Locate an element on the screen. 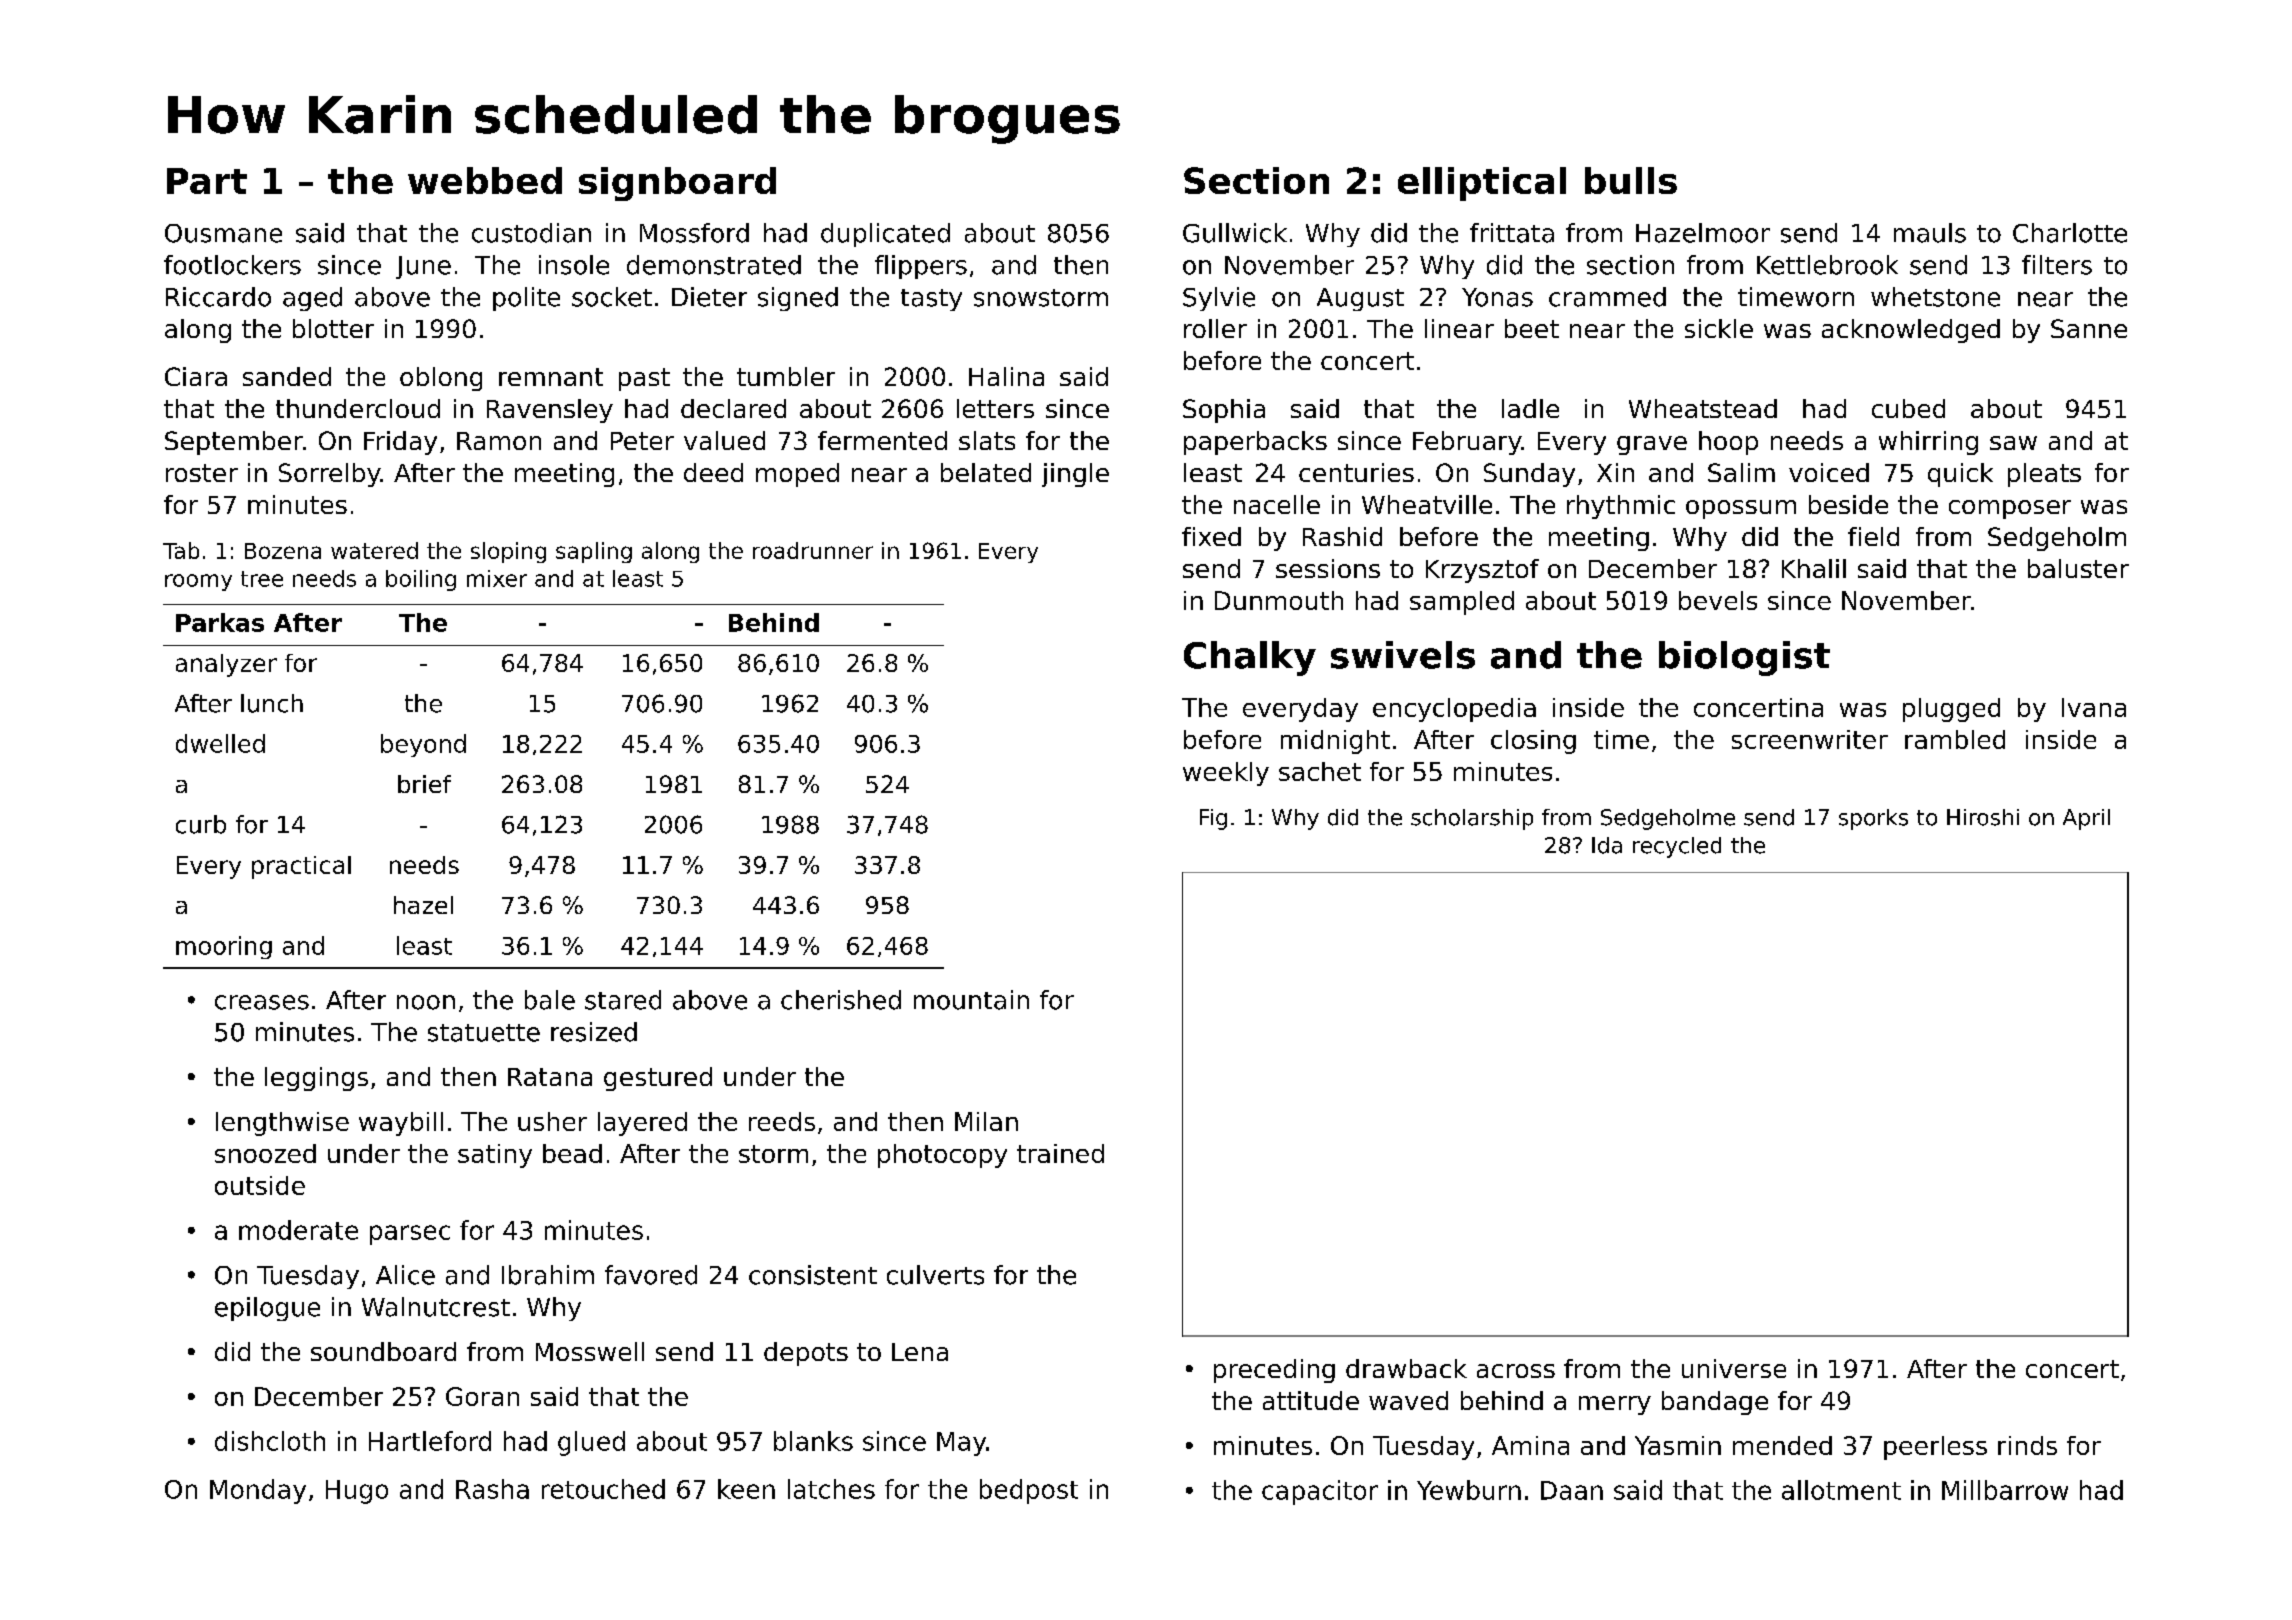 This screenshot has width=2292, height=1620. Sylvie is located at coordinates (1219, 299).
